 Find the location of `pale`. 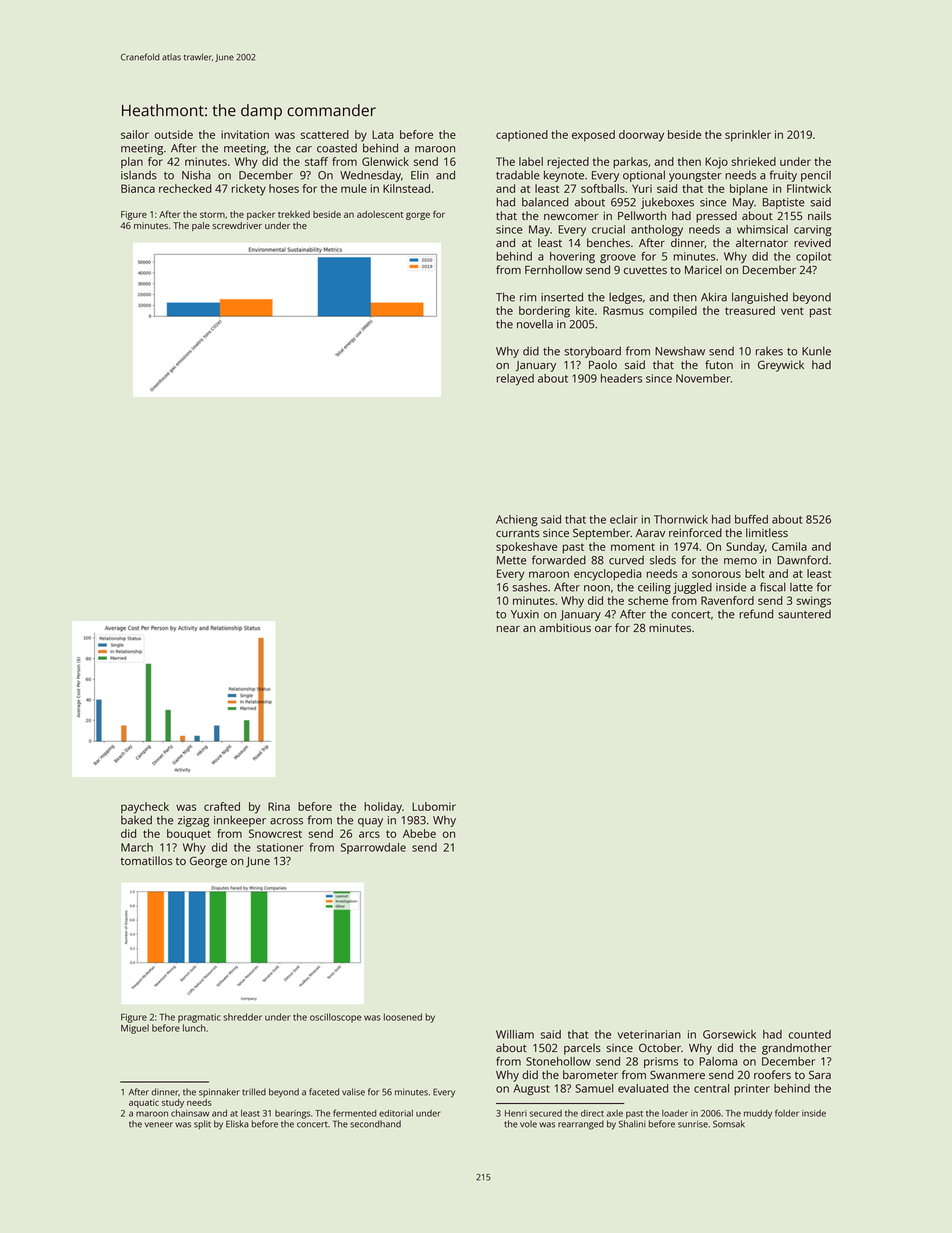

pale is located at coordinates (201, 226).
